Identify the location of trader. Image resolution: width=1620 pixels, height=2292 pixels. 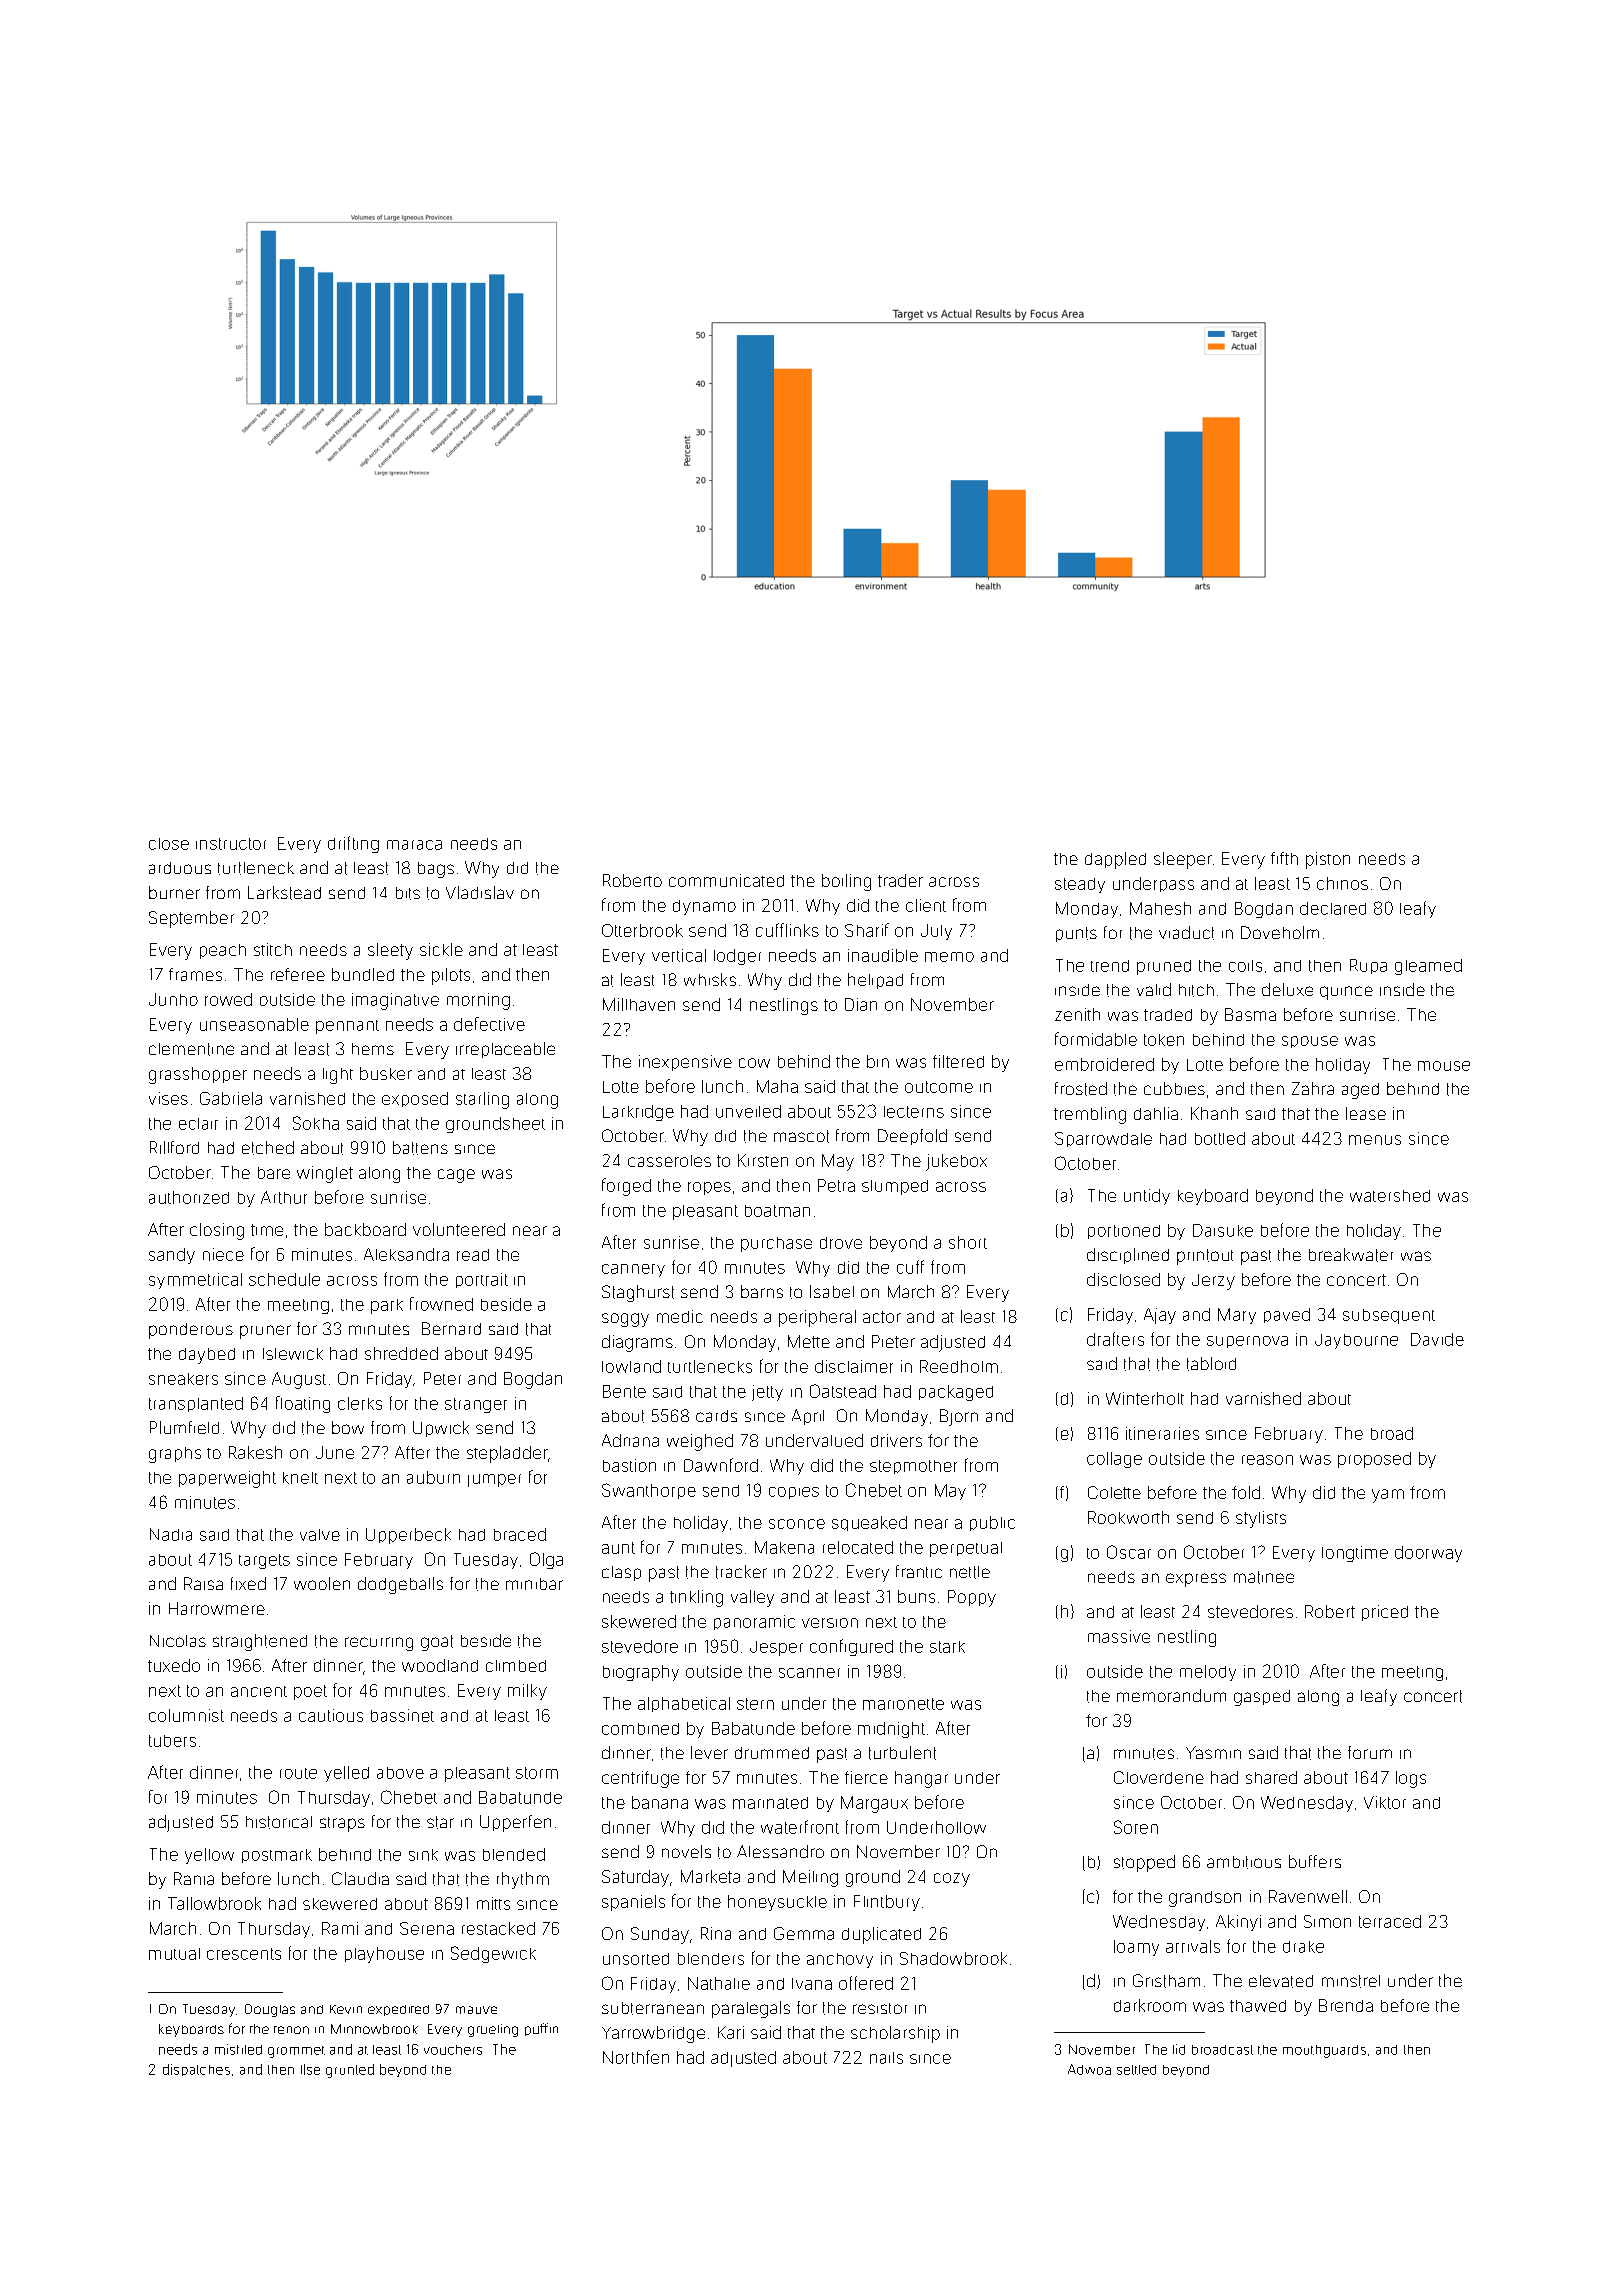
(900, 880).
